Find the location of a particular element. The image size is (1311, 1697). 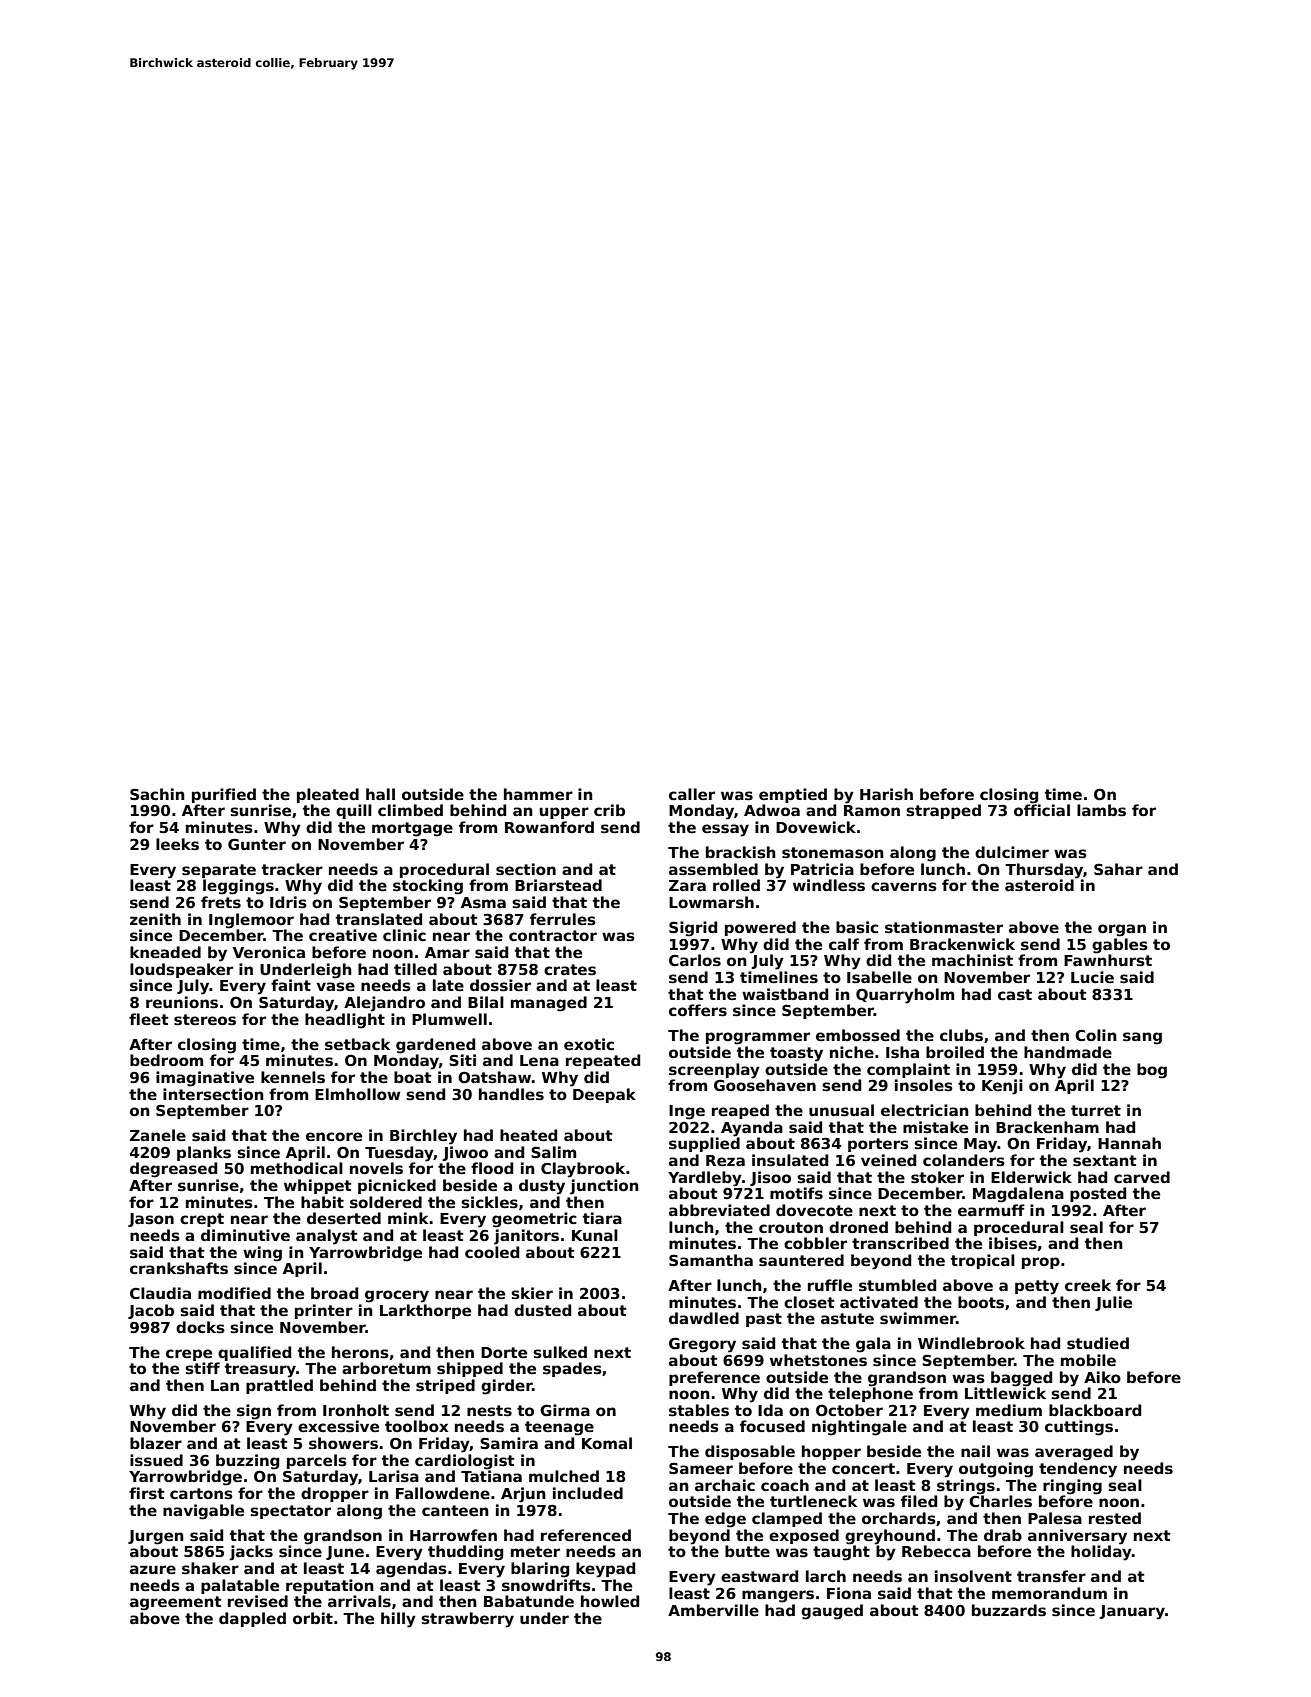

agreement is located at coordinates (176, 1603).
